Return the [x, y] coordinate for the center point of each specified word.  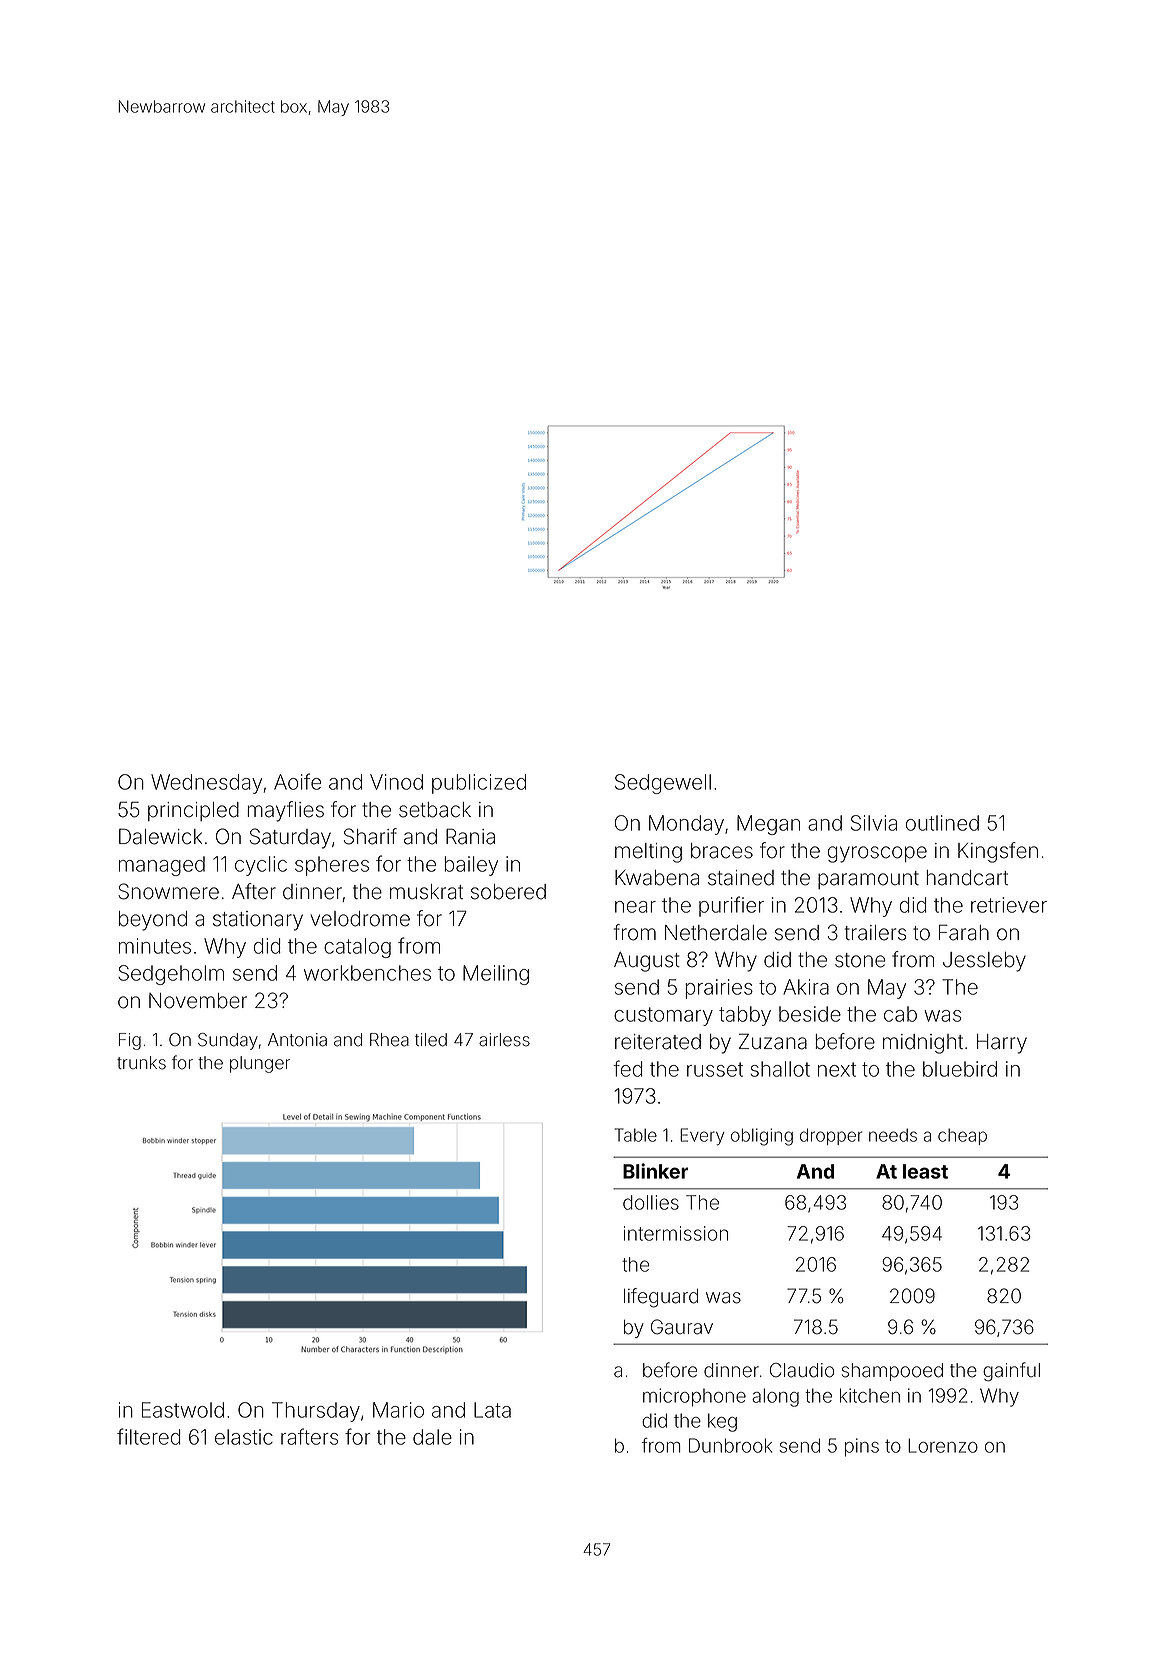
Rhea [389, 1040]
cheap [962, 1137]
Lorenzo [943, 1445]
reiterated [658, 1042]
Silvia [874, 823]
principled [193, 811]
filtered [149, 1436]
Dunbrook [730, 1445]
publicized [479, 784]
